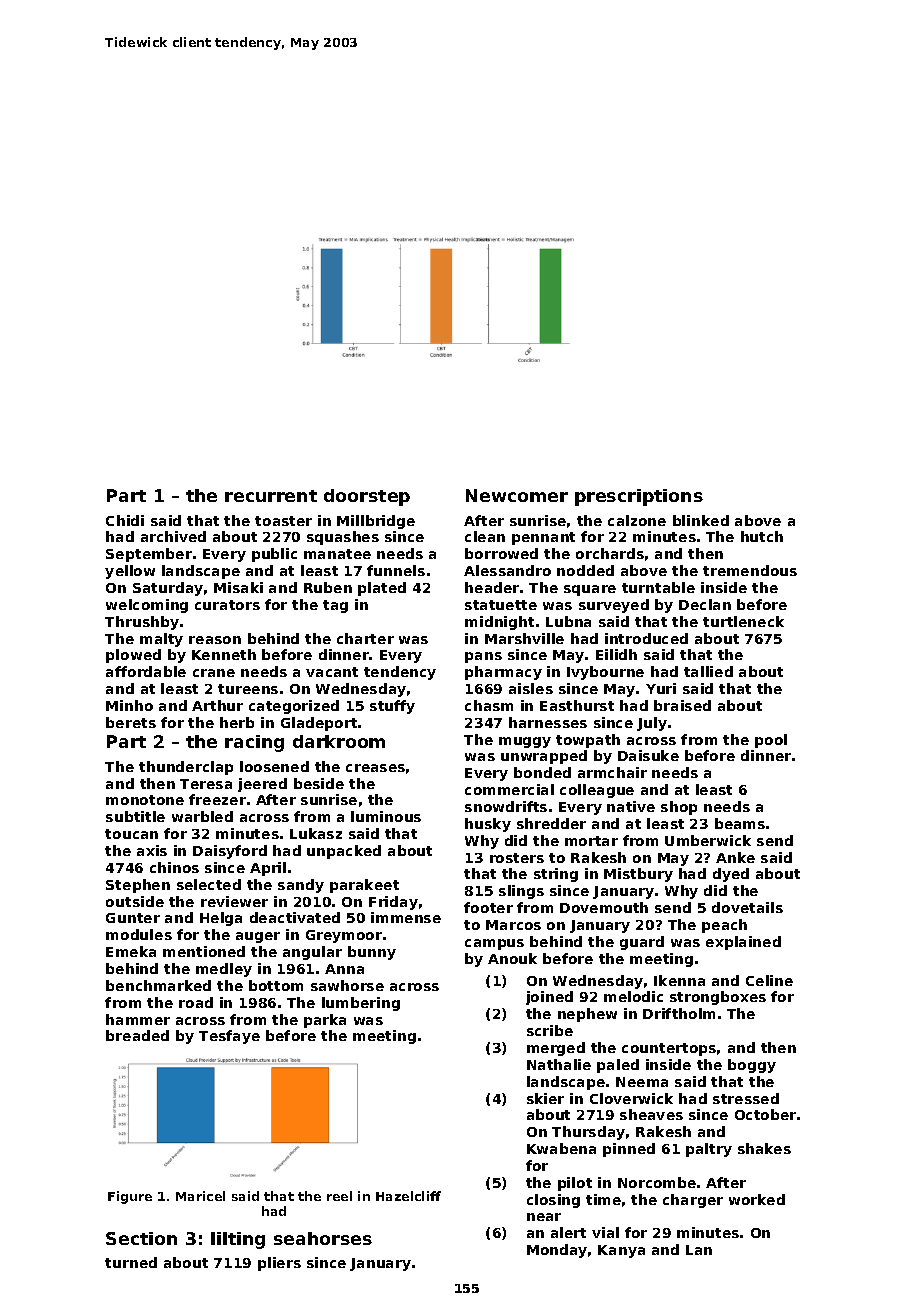  I want to click on husky, so click(488, 825).
